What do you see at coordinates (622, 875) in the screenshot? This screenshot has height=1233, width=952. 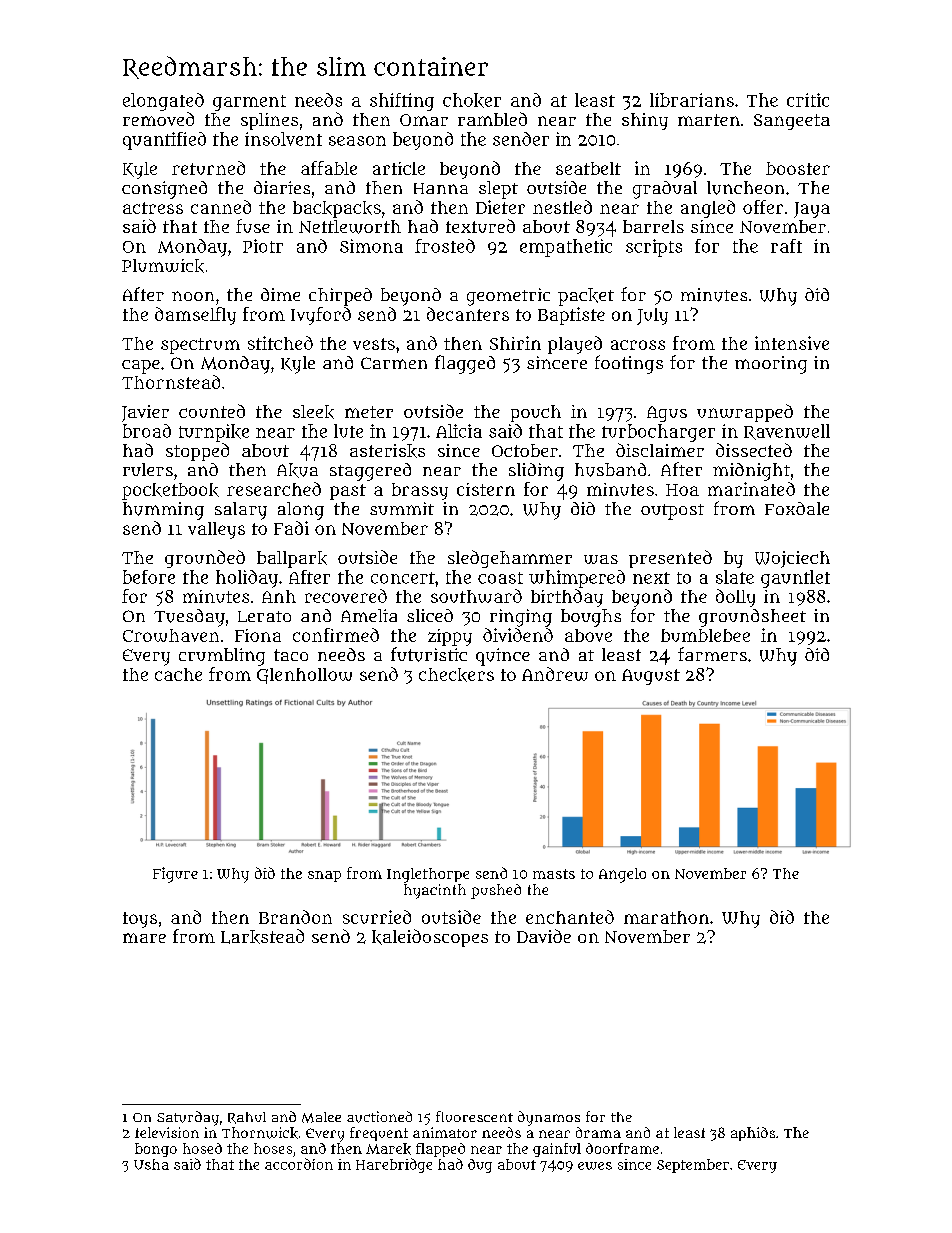 I see `Angelo` at bounding box center [622, 875].
